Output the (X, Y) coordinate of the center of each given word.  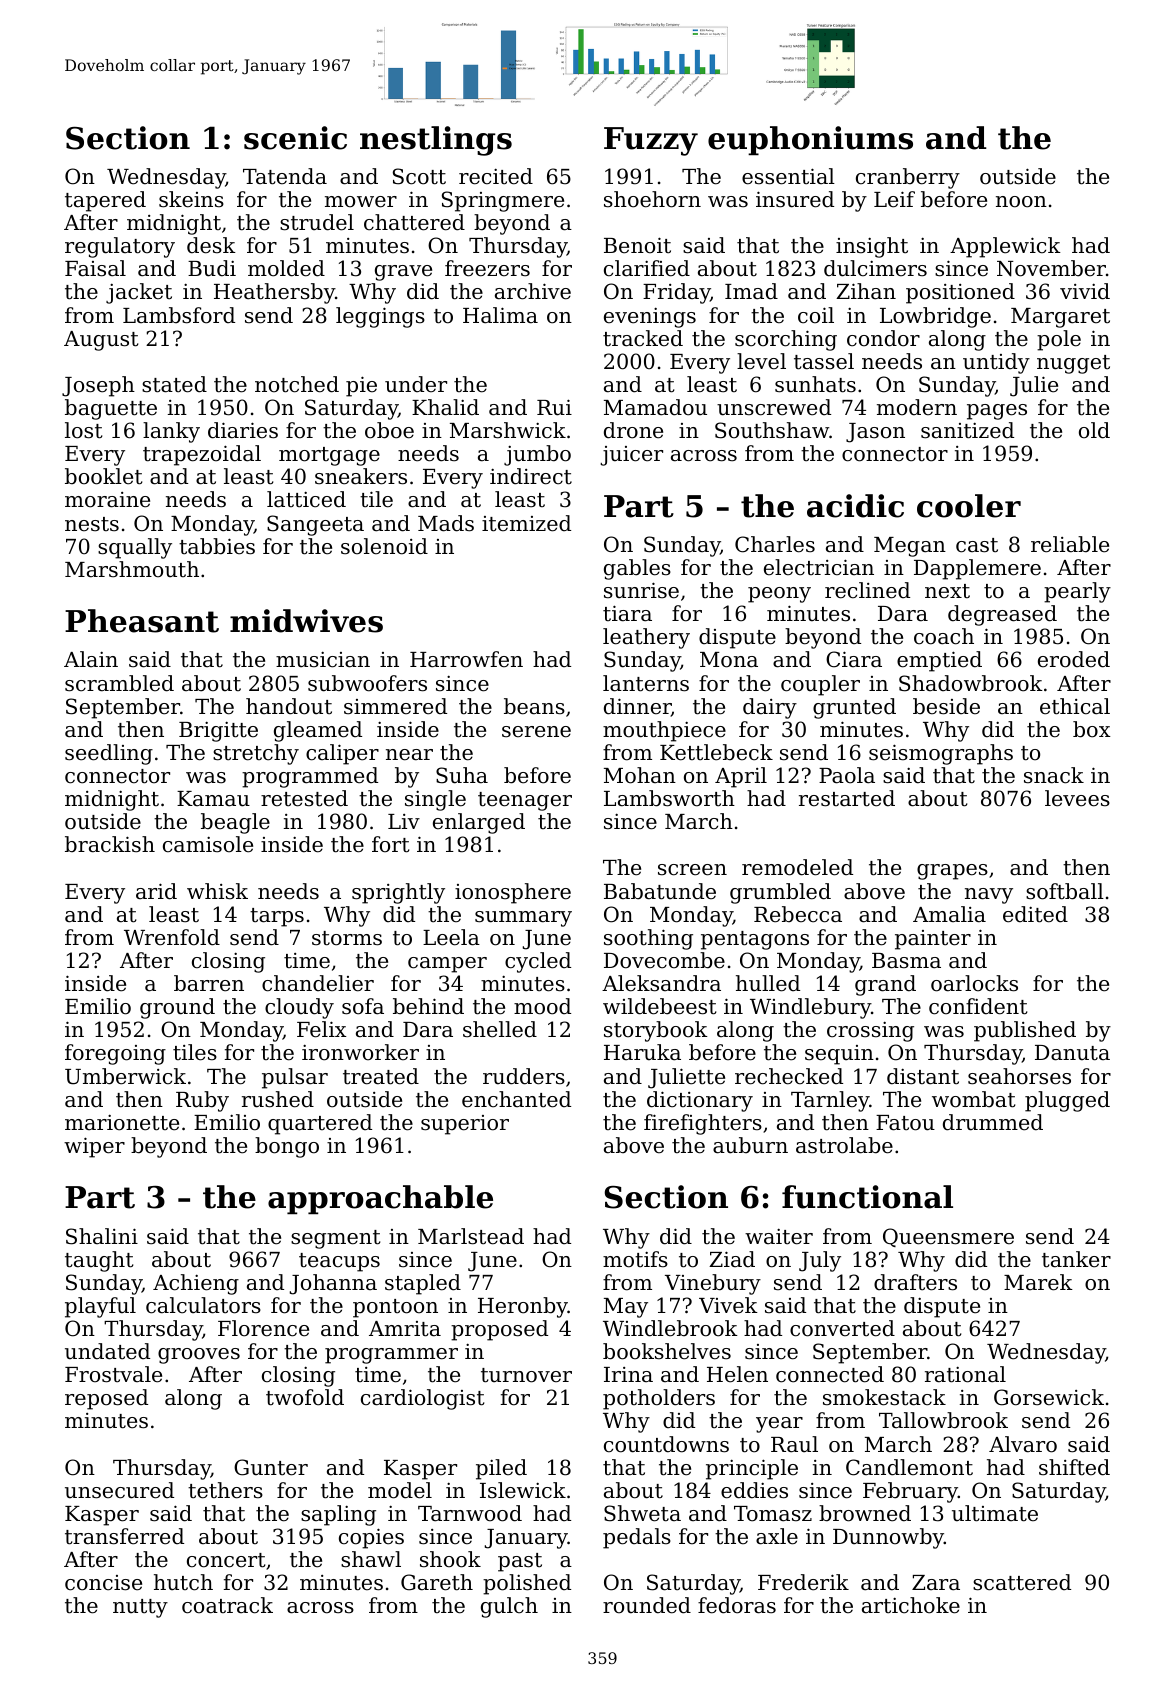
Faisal (95, 268)
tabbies (217, 546)
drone (633, 430)
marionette (122, 1122)
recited (496, 176)
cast (977, 545)
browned (865, 1513)
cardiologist (422, 1399)
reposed (106, 1399)
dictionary (700, 1101)
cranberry (908, 178)
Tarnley (830, 1101)
